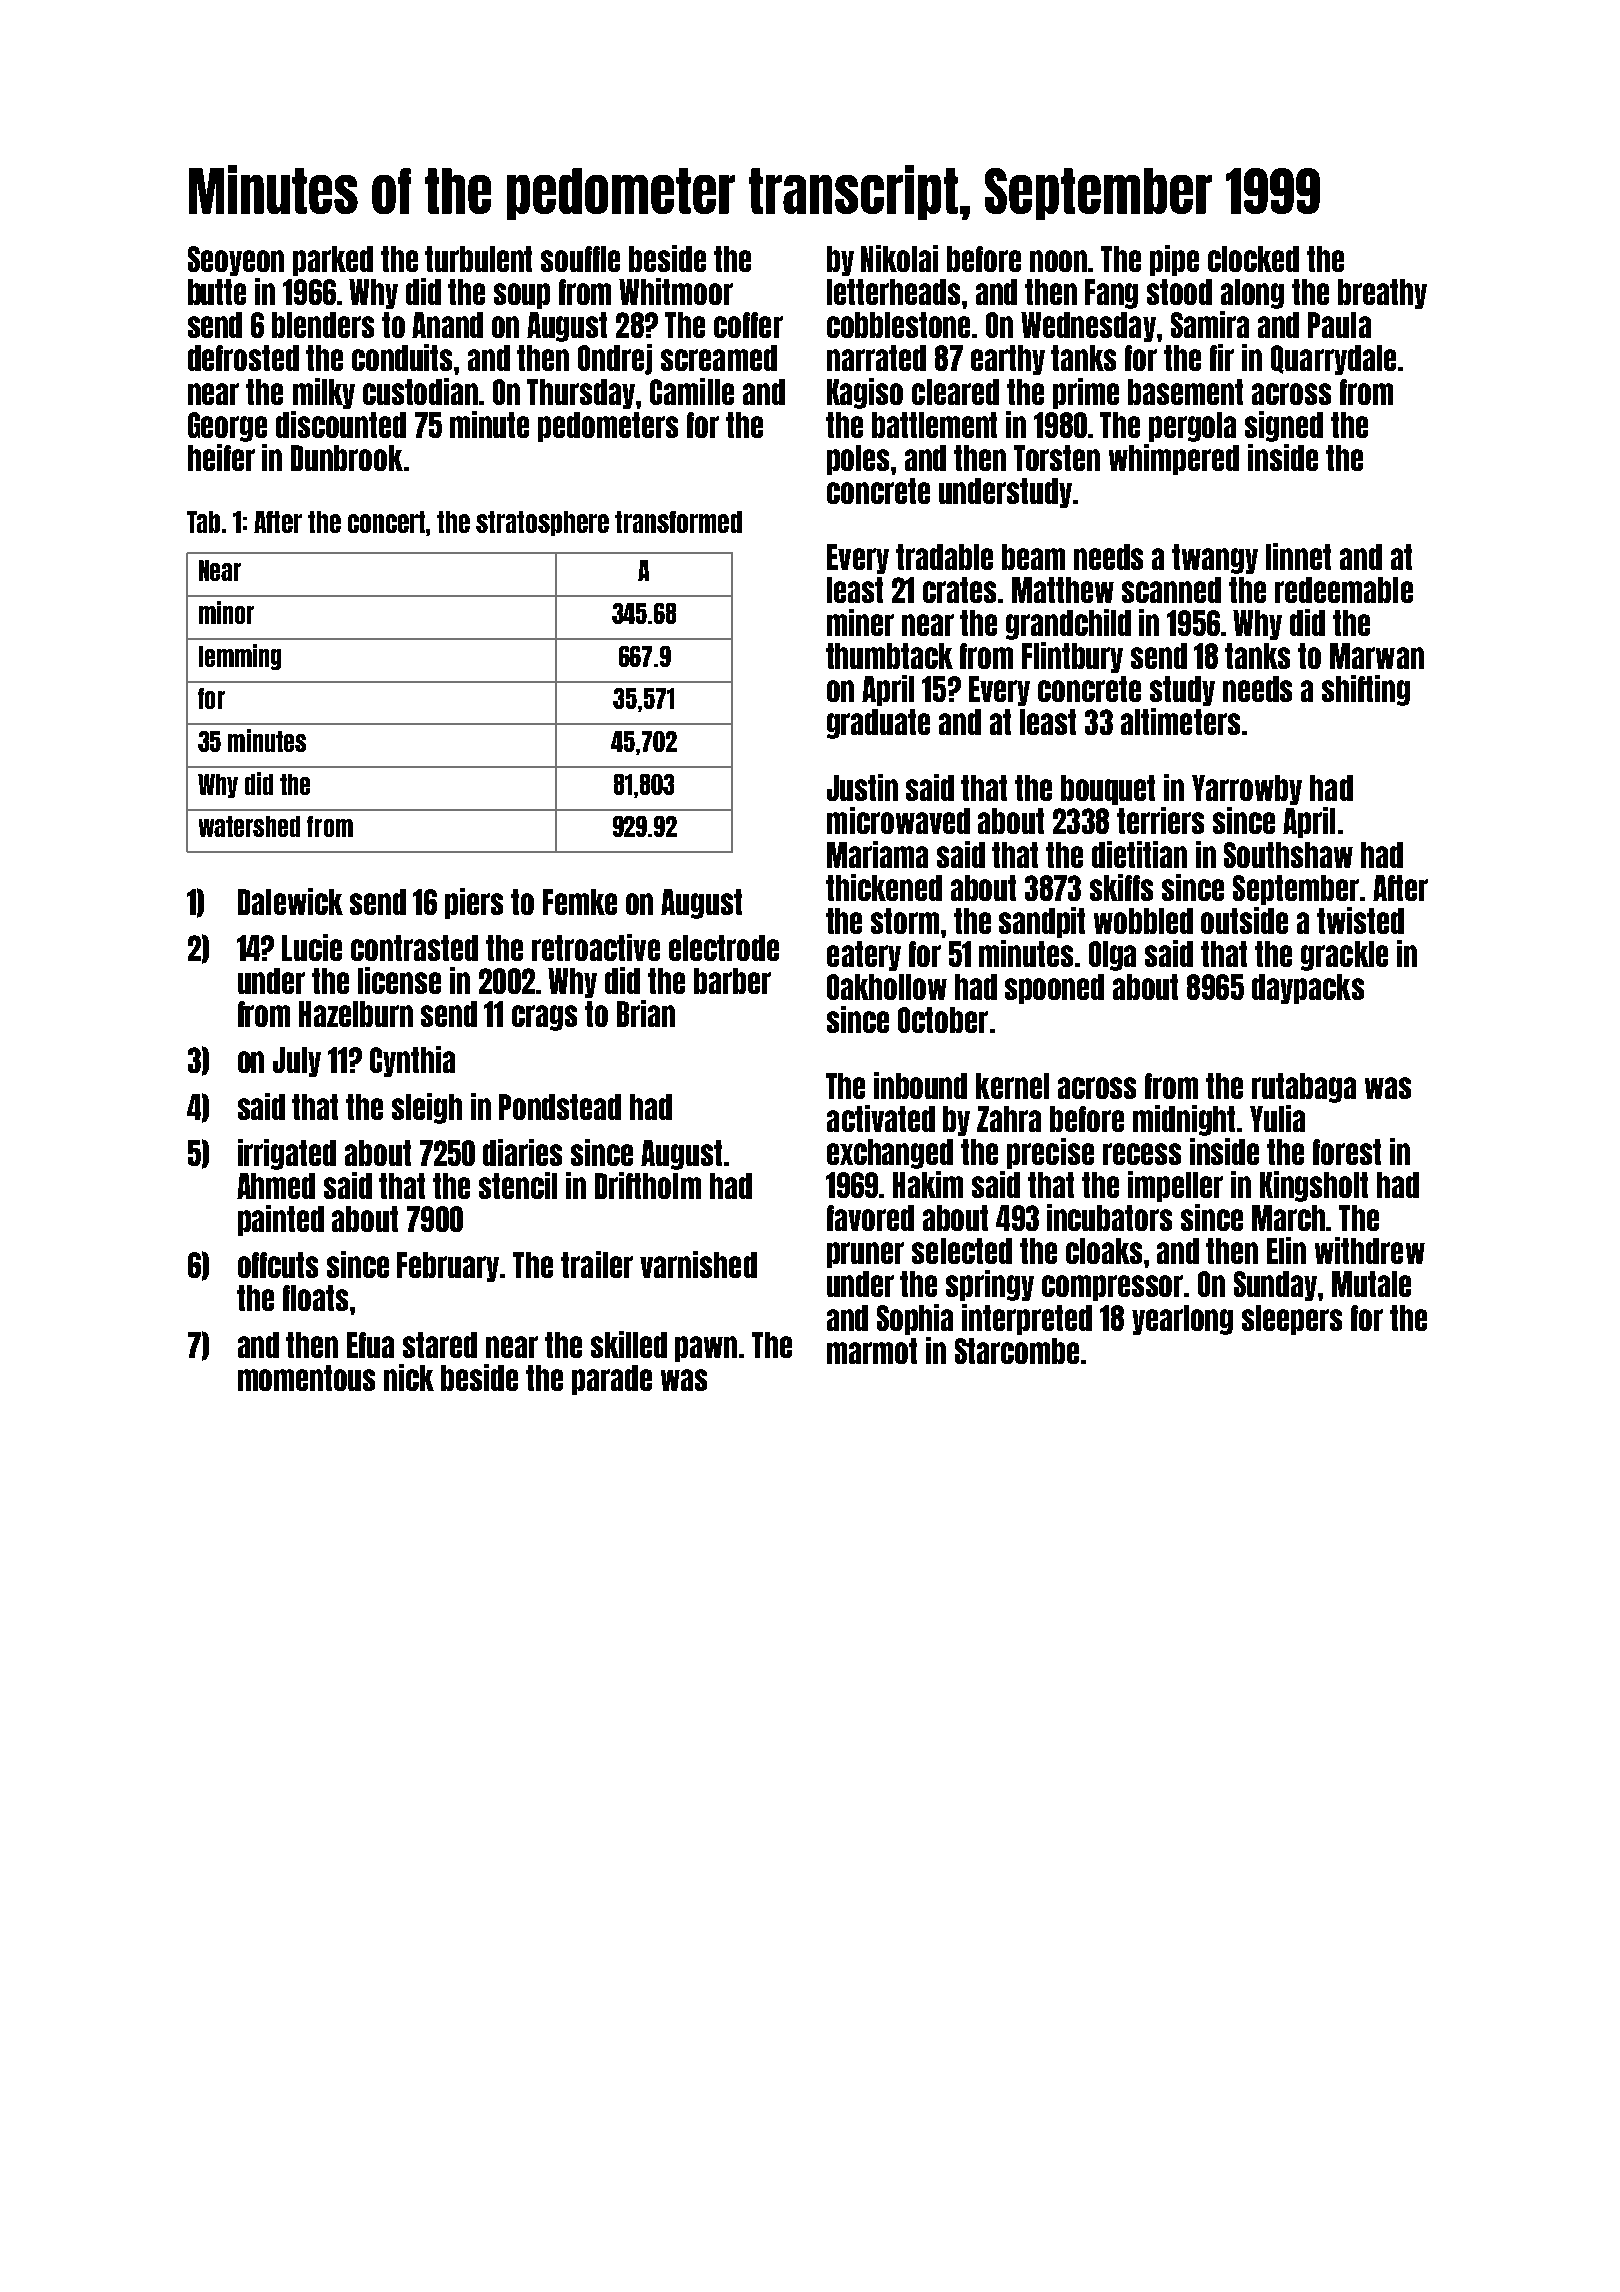  I want to click on storm, so click(905, 921).
